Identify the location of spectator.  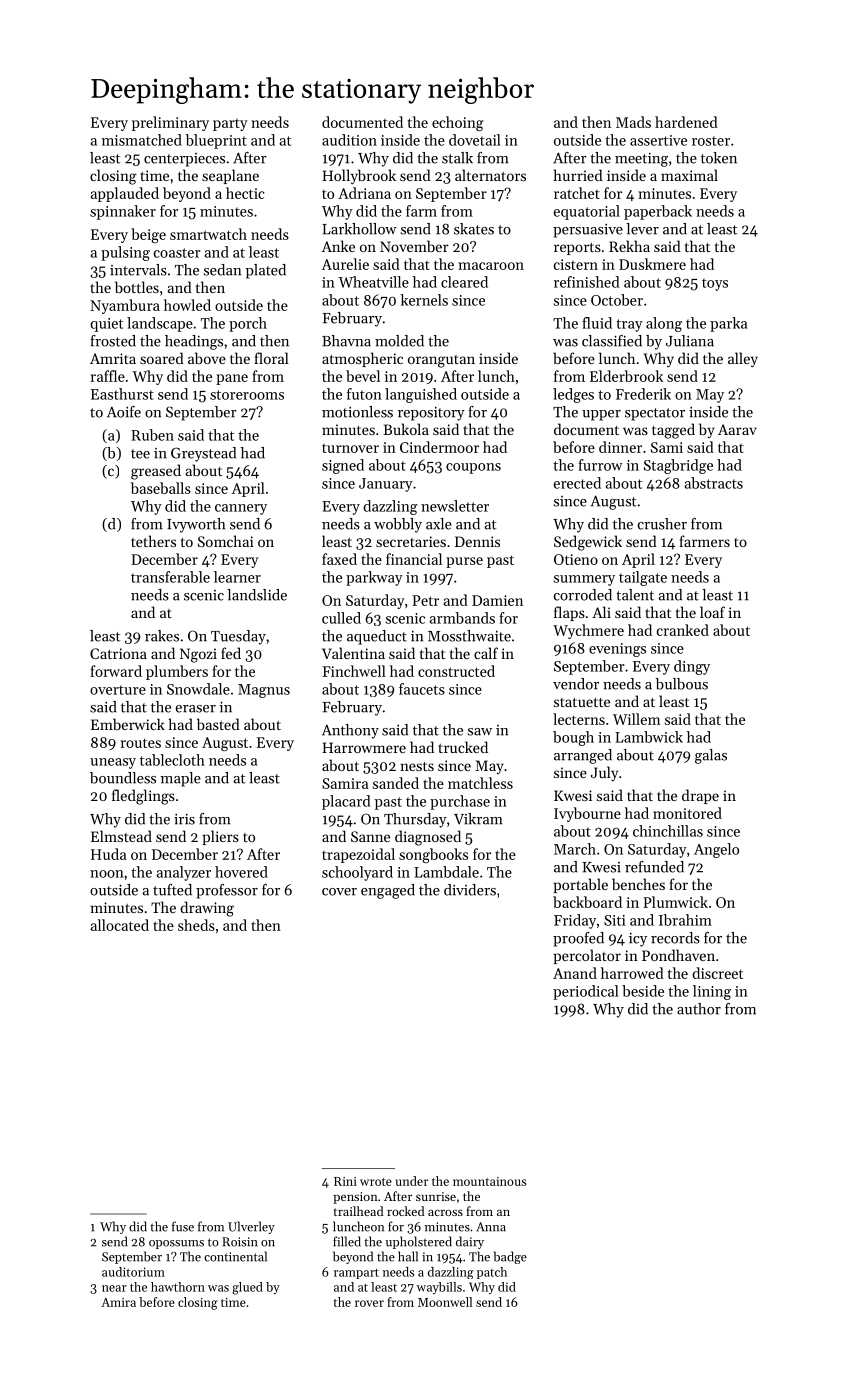
(655, 414).
